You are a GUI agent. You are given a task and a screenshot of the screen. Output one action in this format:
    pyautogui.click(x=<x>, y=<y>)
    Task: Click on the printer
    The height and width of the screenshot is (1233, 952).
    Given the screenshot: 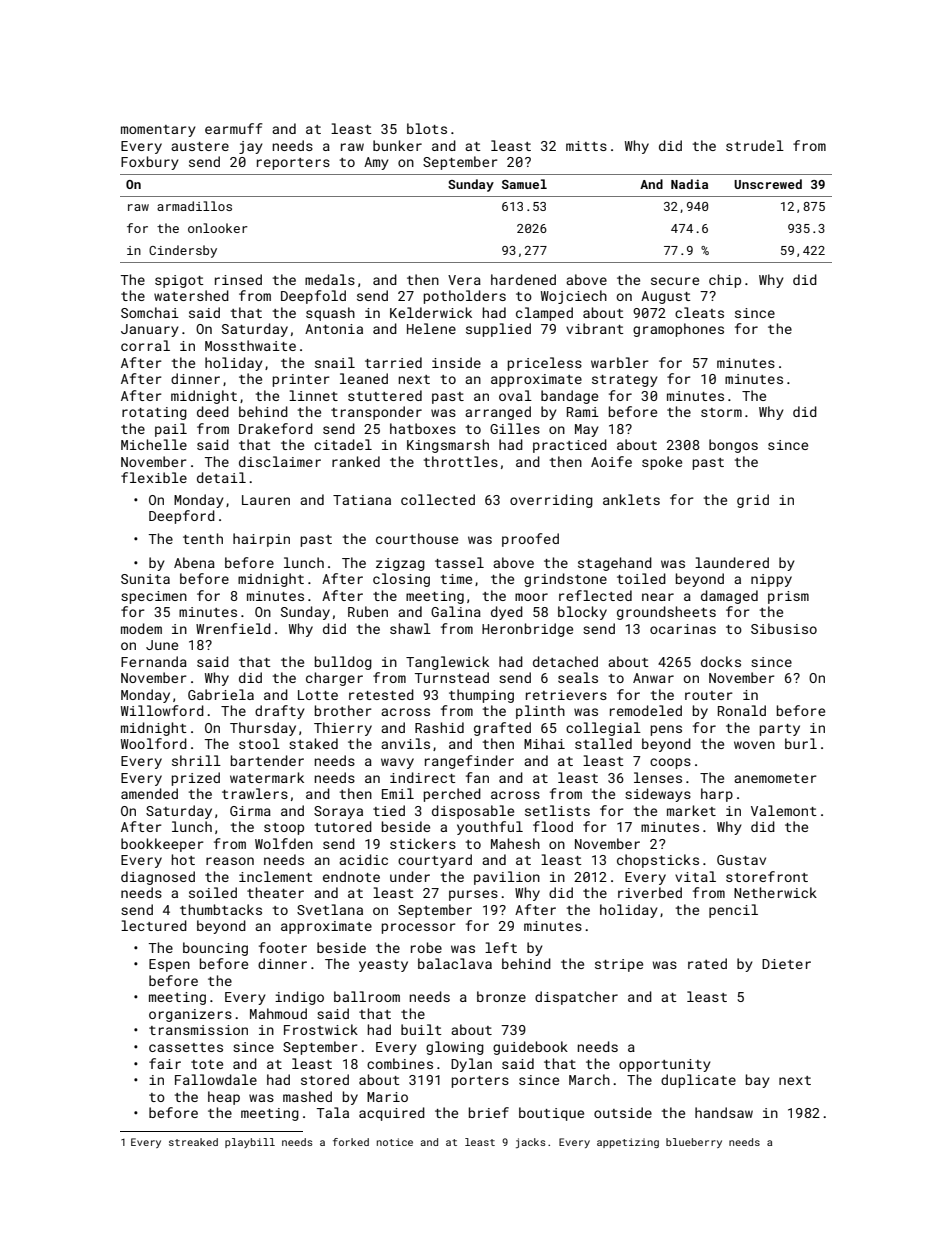 What is the action you would take?
    pyautogui.click(x=301, y=380)
